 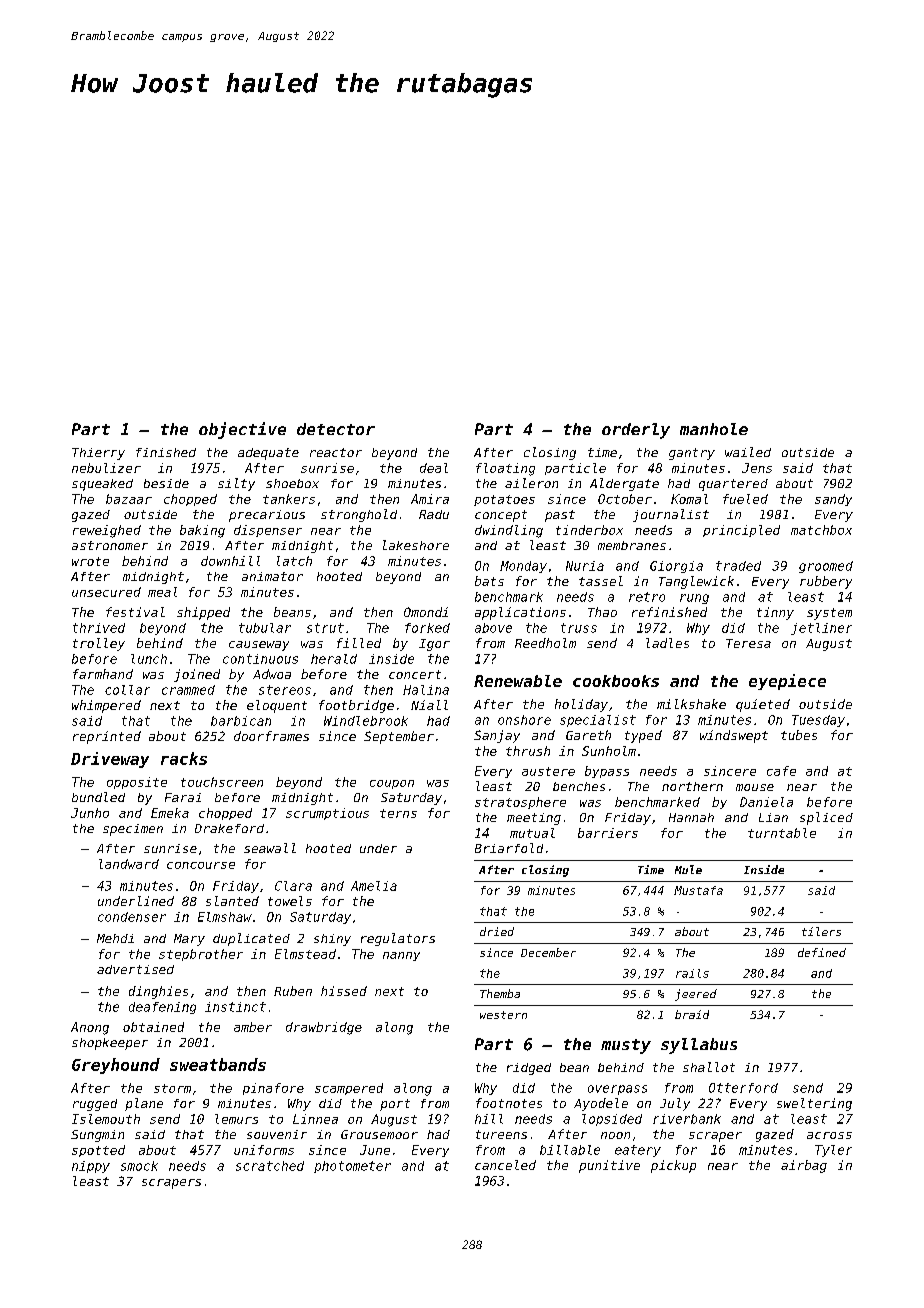 What do you see at coordinates (773, 817) in the screenshot?
I see `Lian` at bounding box center [773, 817].
